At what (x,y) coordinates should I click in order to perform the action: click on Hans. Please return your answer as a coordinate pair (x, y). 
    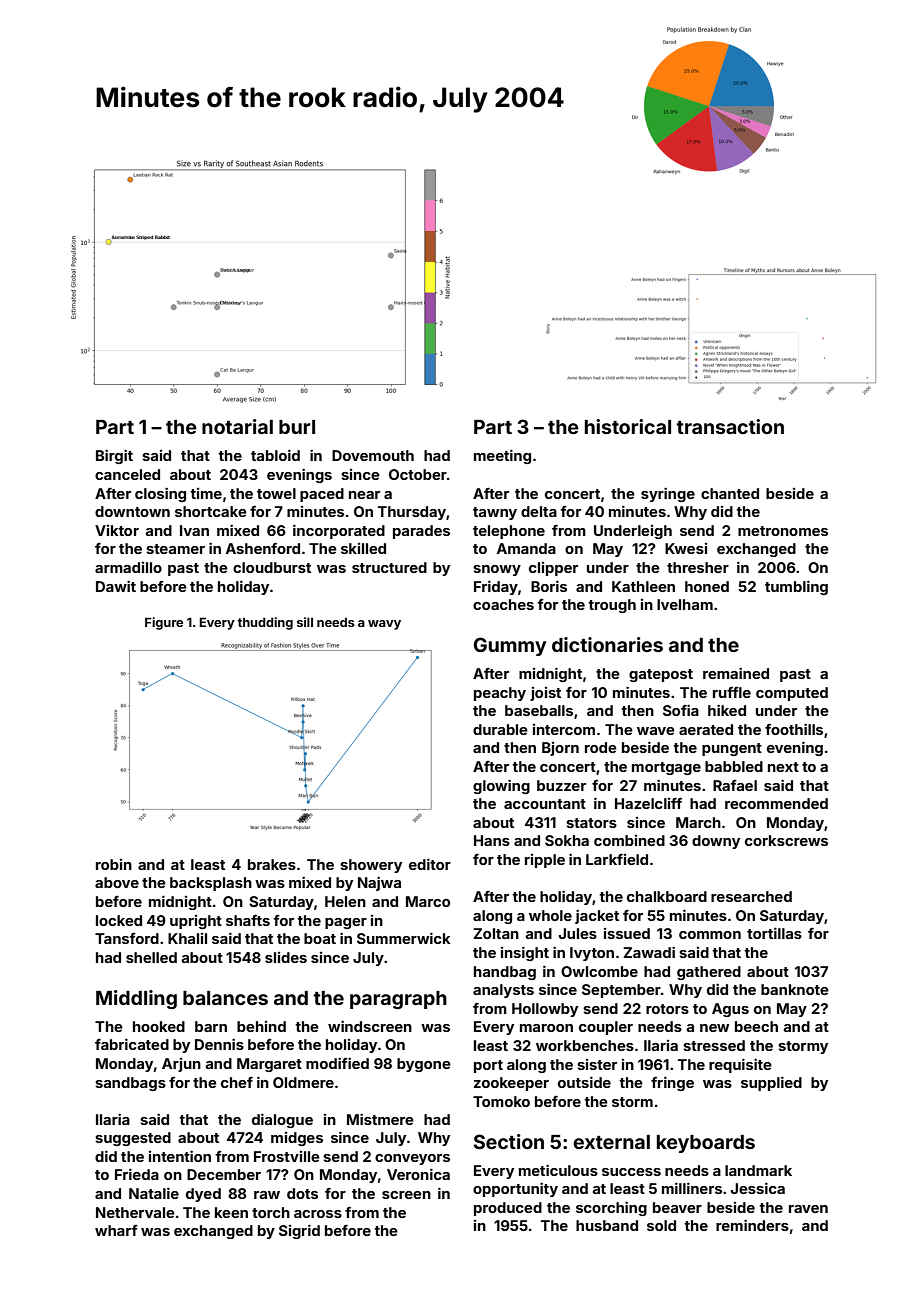
    Looking at the image, I should click on (492, 840).
